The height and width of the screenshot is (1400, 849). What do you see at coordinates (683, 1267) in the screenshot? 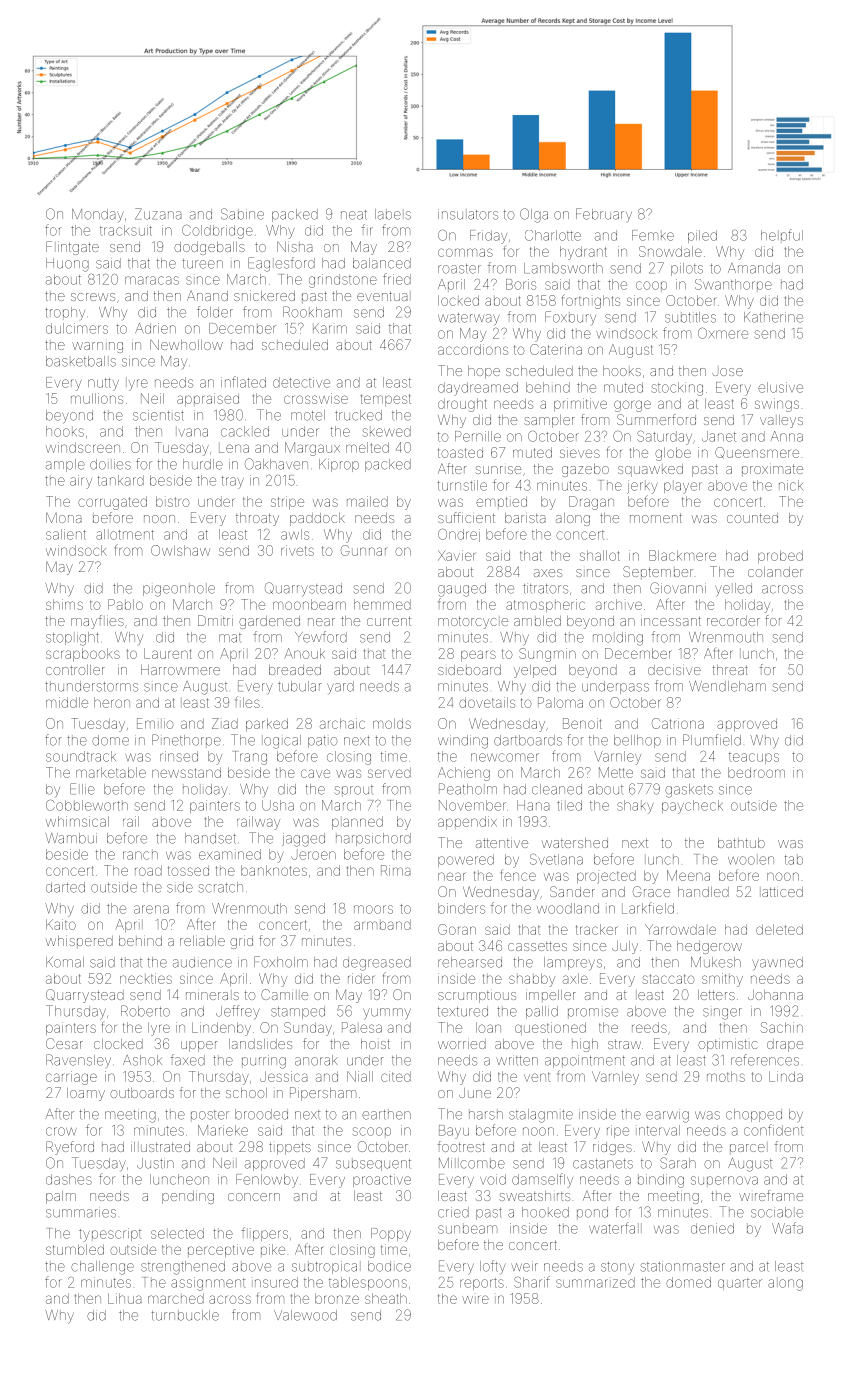
I see `stationmaster` at bounding box center [683, 1267].
